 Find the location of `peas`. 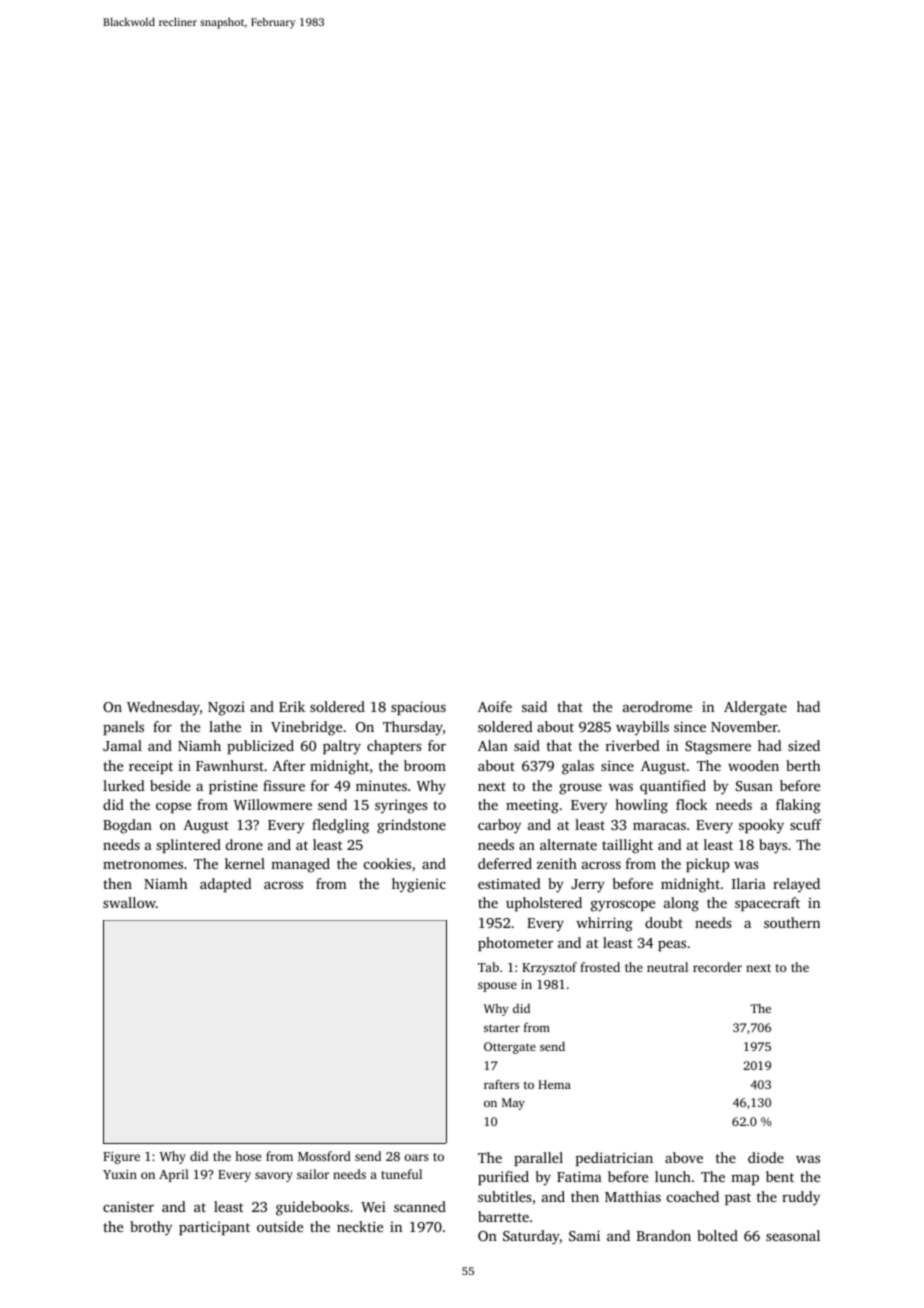

peas is located at coordinates (672, 946).
